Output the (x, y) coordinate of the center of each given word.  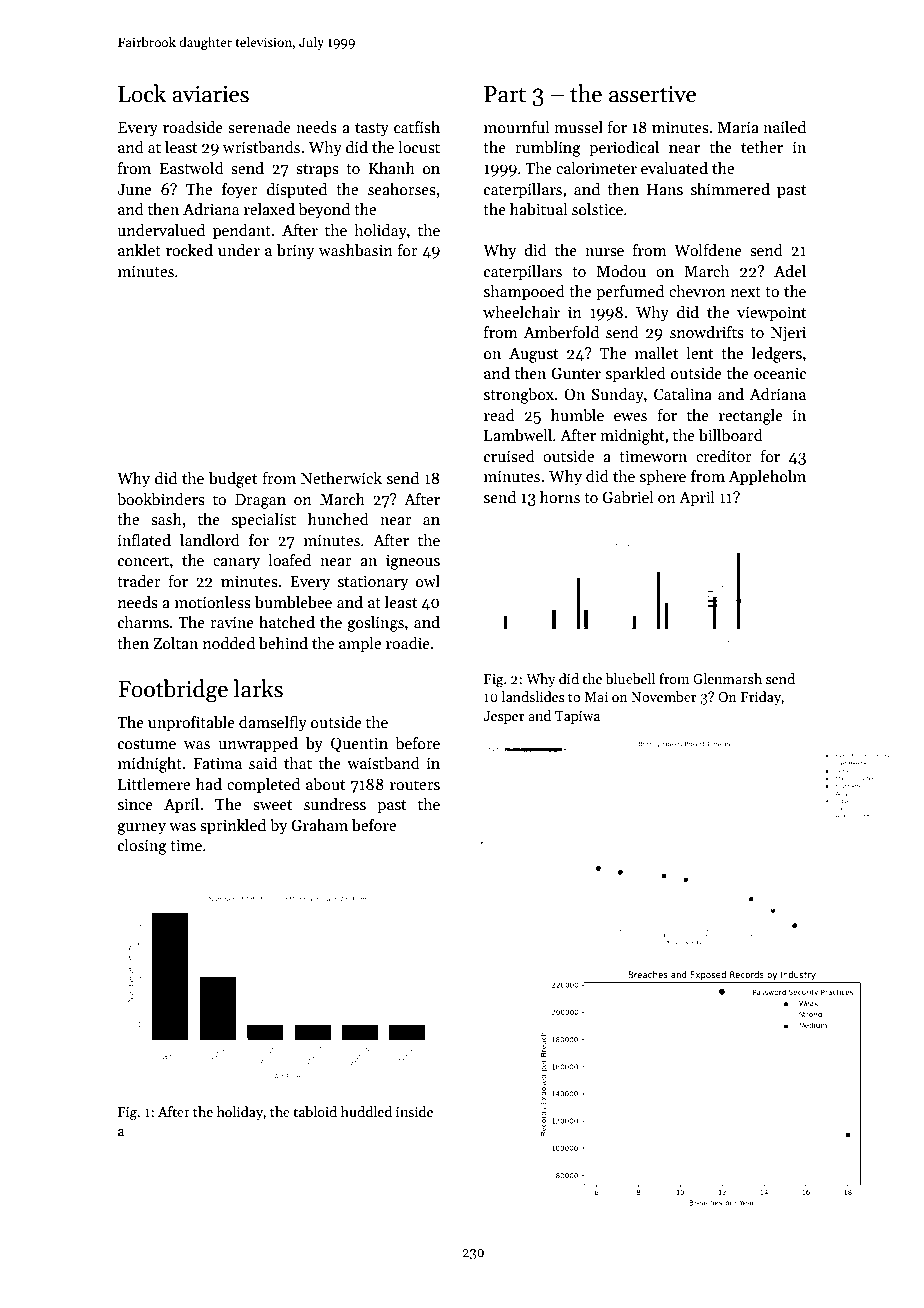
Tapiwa (577, 717)
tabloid (315, 1111)
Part (505, 94)
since (135, 804)
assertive (652, 94)
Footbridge (173, 691)
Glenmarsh (727, 678)
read (499, 415)
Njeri (788, 334)
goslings (375, 624)
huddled (366, 1111)
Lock (142, 93)
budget (233, 480)
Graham (319, 825)
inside (414, 1111)
